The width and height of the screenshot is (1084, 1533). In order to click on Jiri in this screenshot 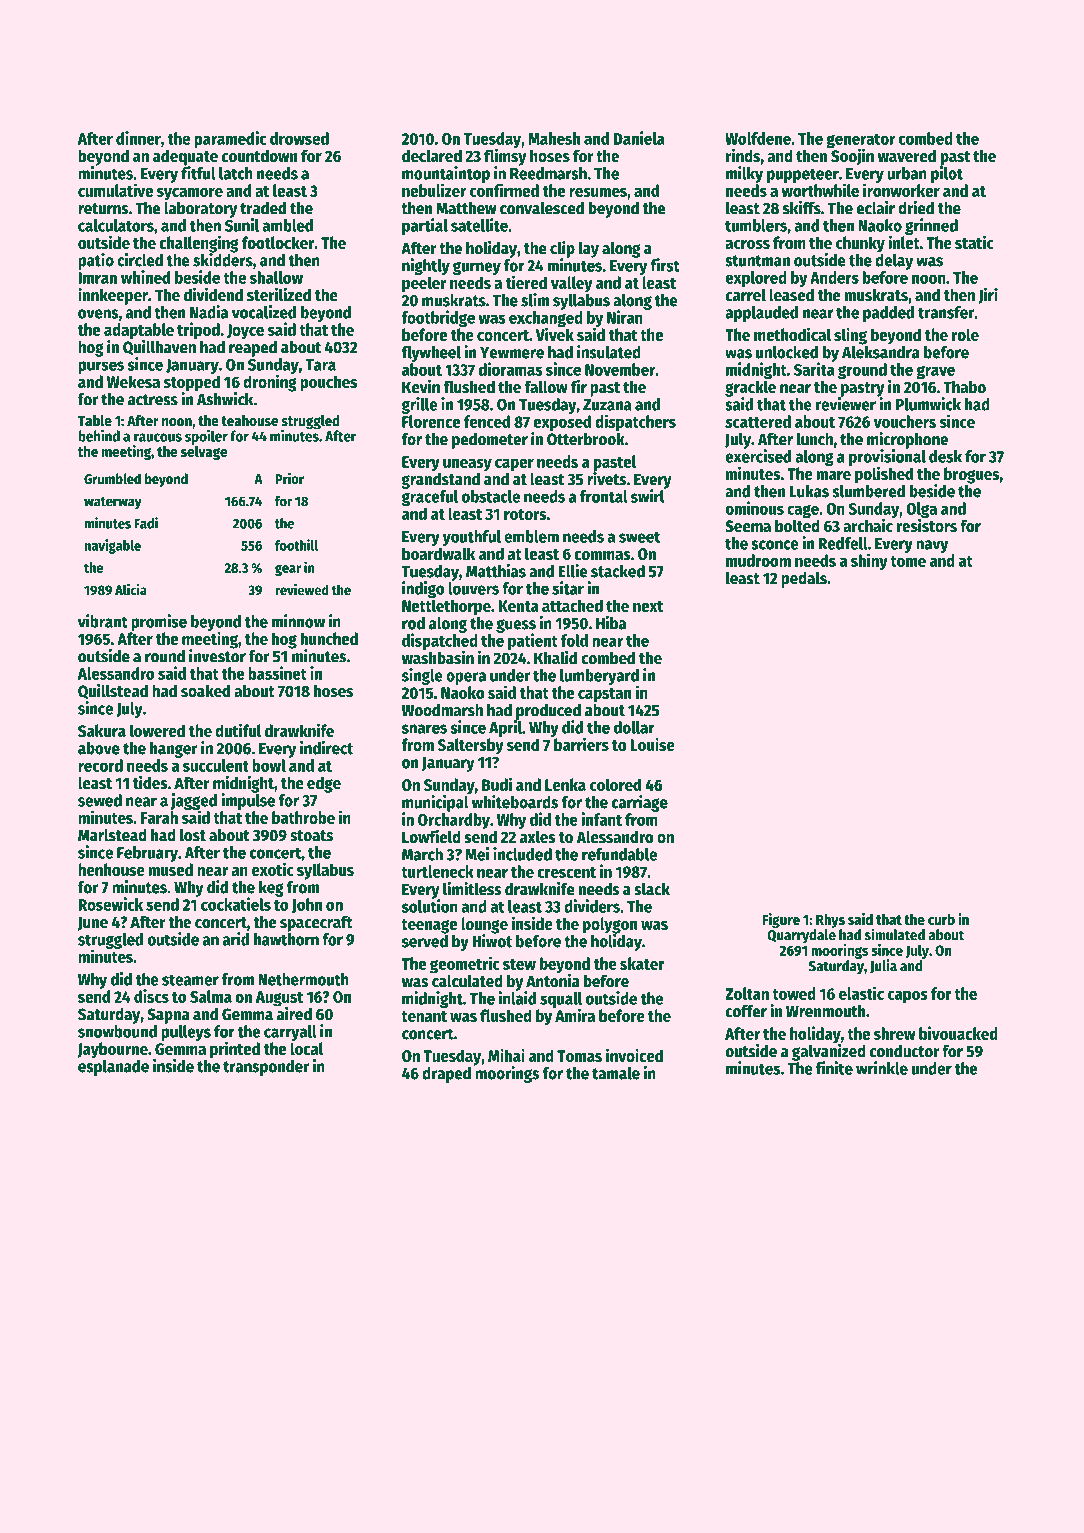, I will do `click(988, 295)`.
